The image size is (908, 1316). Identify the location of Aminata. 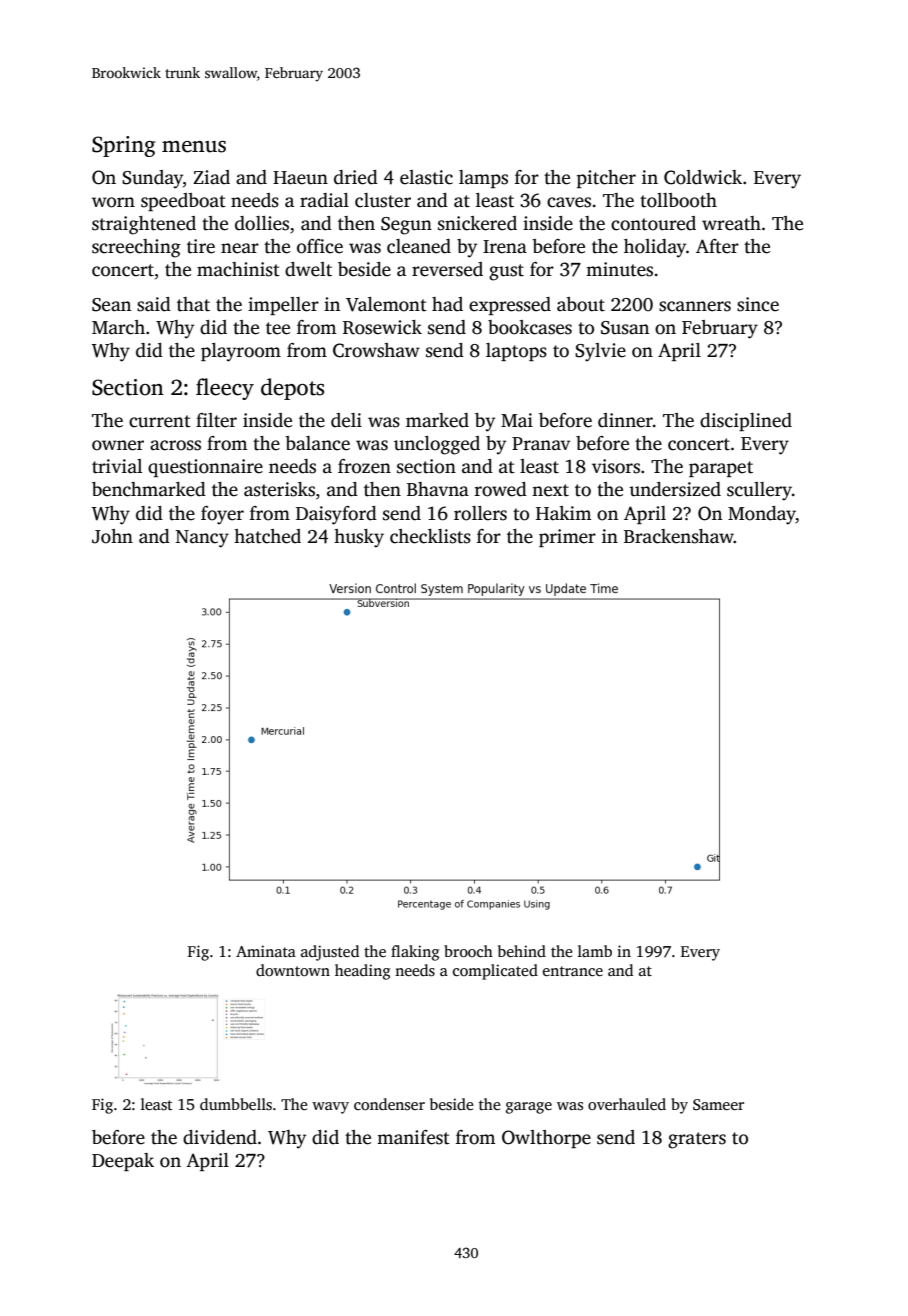
(266, 951).
